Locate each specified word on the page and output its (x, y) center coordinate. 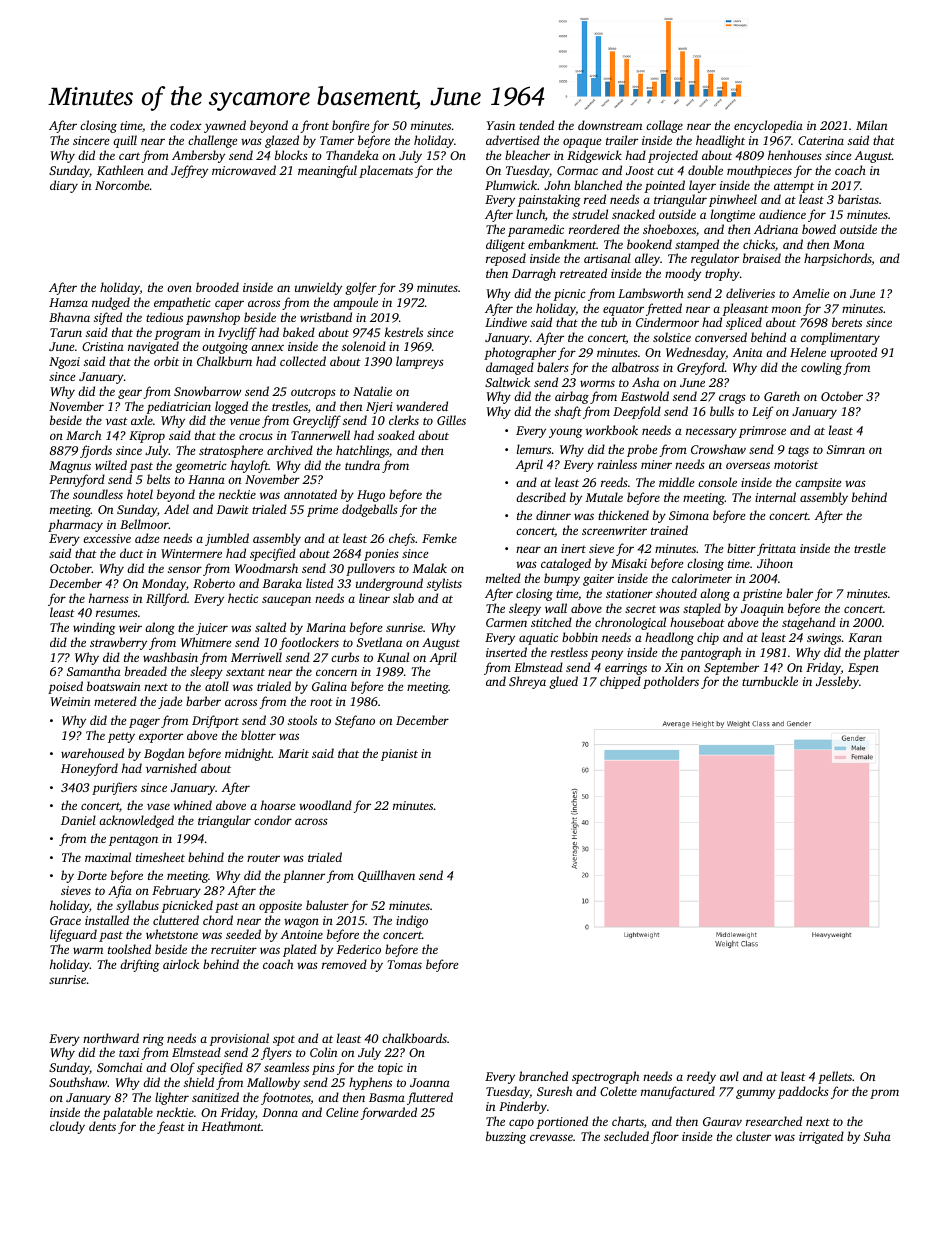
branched (543, 1076)
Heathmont (231, 1126)
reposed (506, 259)
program (177, 335)
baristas (858, 199)
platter (881, 653)
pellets (835, 1077)
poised (65, 687)
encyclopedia (768, 126)
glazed (282, 141)
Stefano (355, 721)
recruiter (234, 949)
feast (171, 1127)
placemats (386, 171)
